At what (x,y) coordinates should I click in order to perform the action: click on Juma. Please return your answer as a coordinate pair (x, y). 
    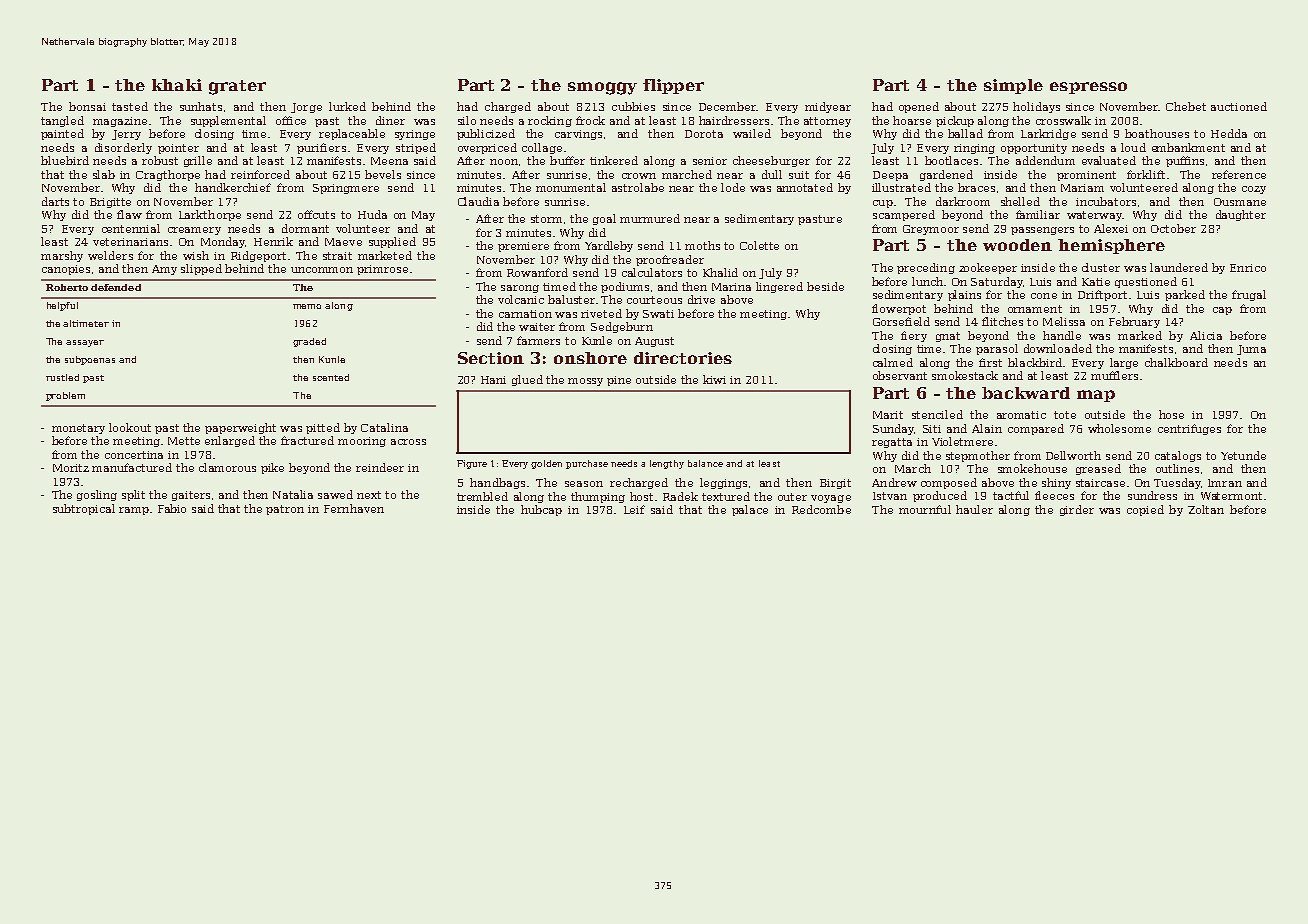
    Looking at the image, I should click on (1251, 350).
